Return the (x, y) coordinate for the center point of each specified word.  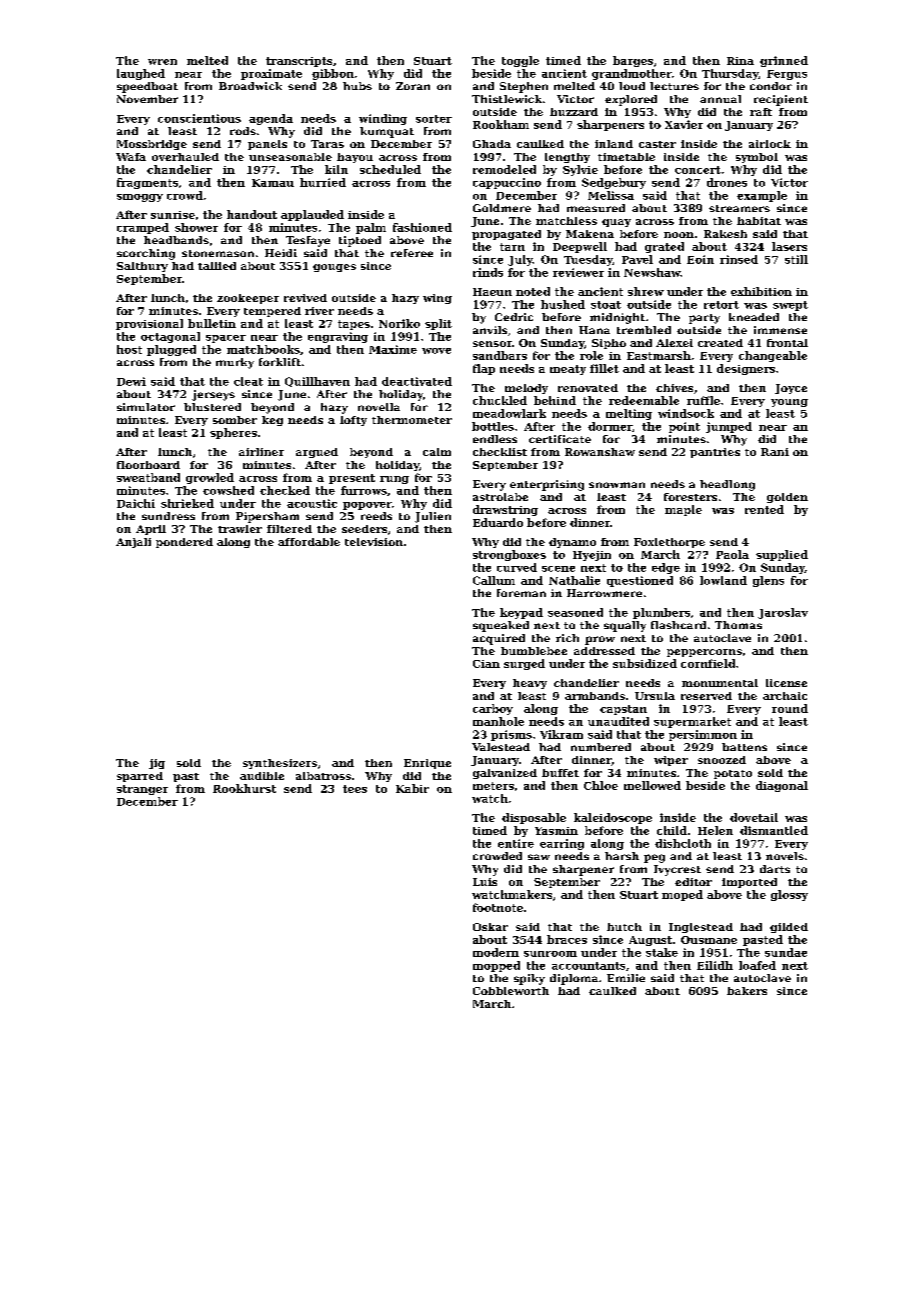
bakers (747, 991)
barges (633, 61)
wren (162, 62)
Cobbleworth (511, 991)
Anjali (133, 543)
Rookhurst (244, 788)
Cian (486, 664)
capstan (623, 710)
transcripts (299, 62)
